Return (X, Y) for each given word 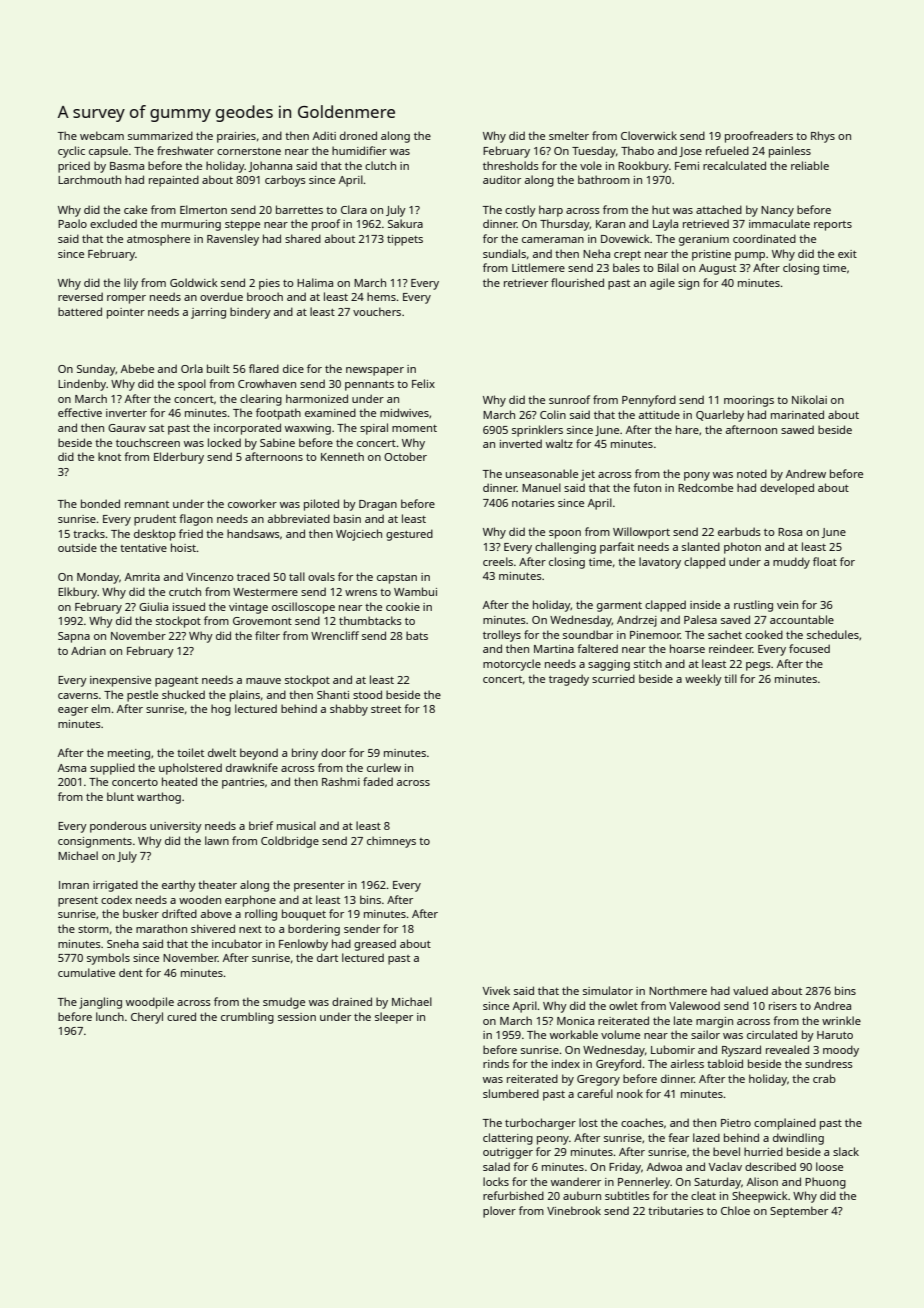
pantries (243, 783)
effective (80, 412)
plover (499, 1212)
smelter (569, 135)
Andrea (832, 1005)
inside (705, 604)
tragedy (569, 680)
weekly (703, 680)
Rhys (823, 137)
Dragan (378, 505)
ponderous (118, 827)
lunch (110, 1016)
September (799, 1212)
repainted (174, 181)
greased (375, 945)
